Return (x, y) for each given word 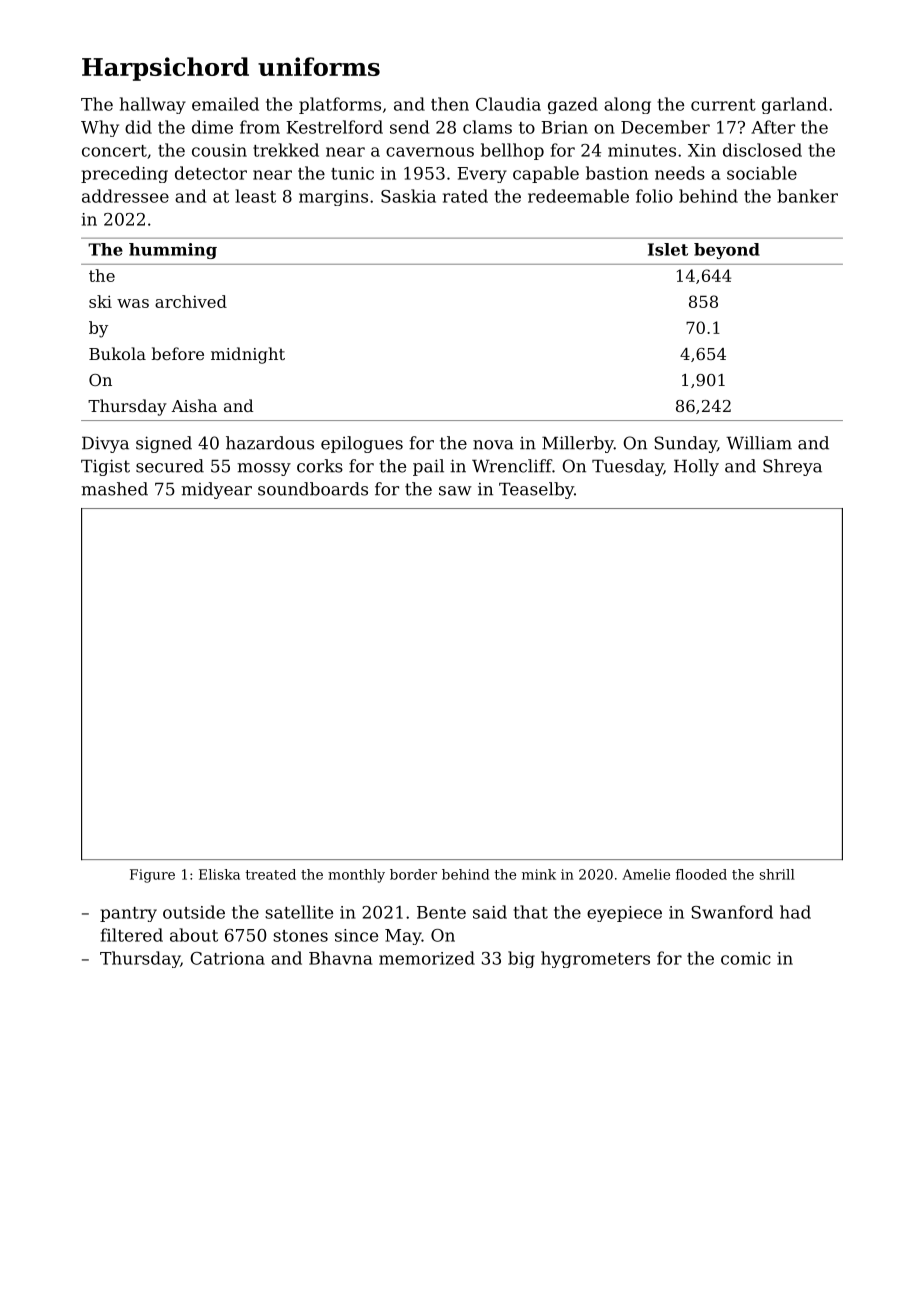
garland (794, 105)
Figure (152, 876)
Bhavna (340, 958)
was (133, 303)
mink (539, 874)
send (409, 127)
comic (746, 958)
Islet (668, 249)
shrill (777, 874)
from (260, 127)
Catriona (227, 958)
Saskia (408, 196)
